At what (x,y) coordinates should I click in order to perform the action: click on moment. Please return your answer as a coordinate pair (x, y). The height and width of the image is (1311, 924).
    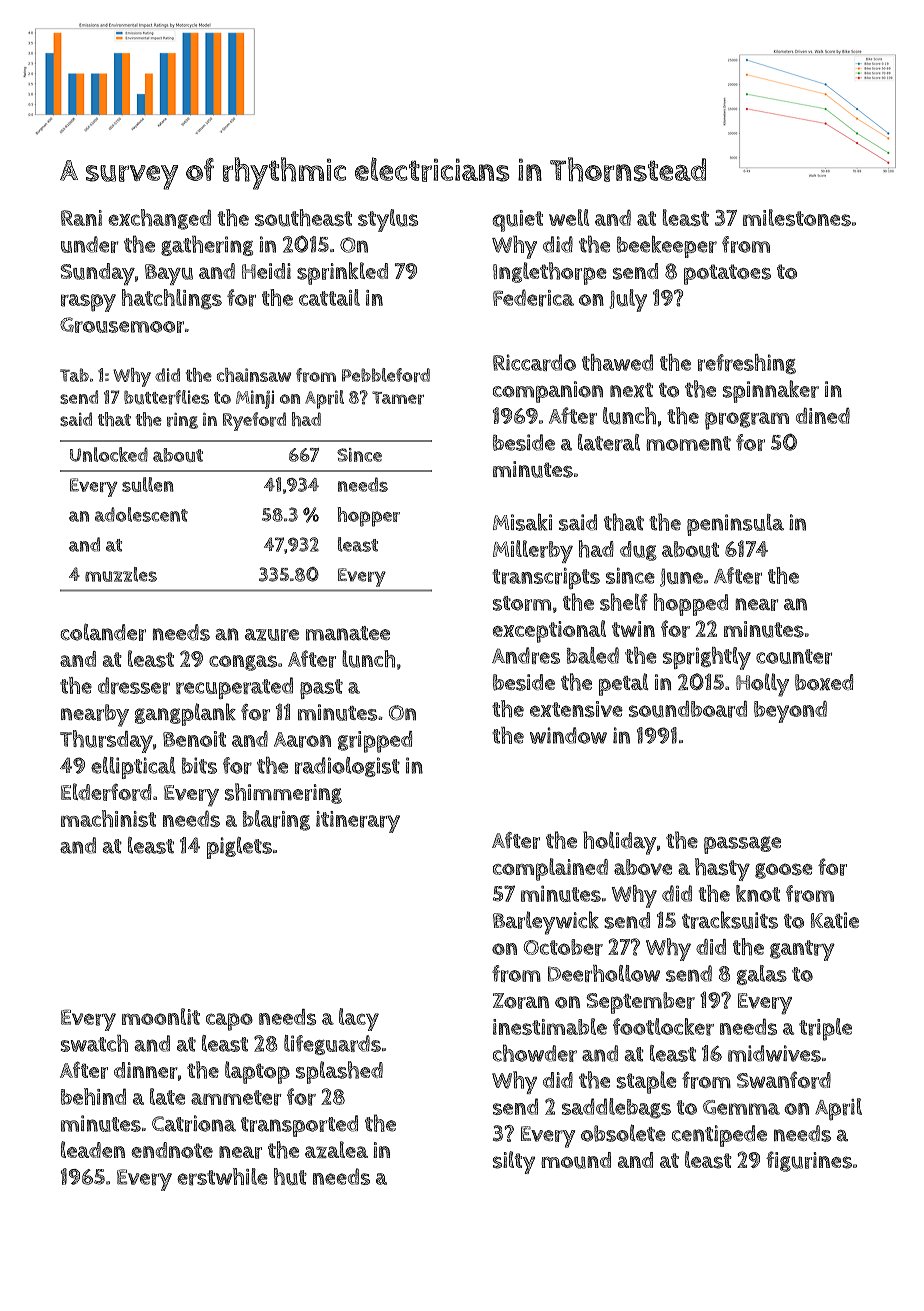
    Looking at the image, I should click on (688, 443).
